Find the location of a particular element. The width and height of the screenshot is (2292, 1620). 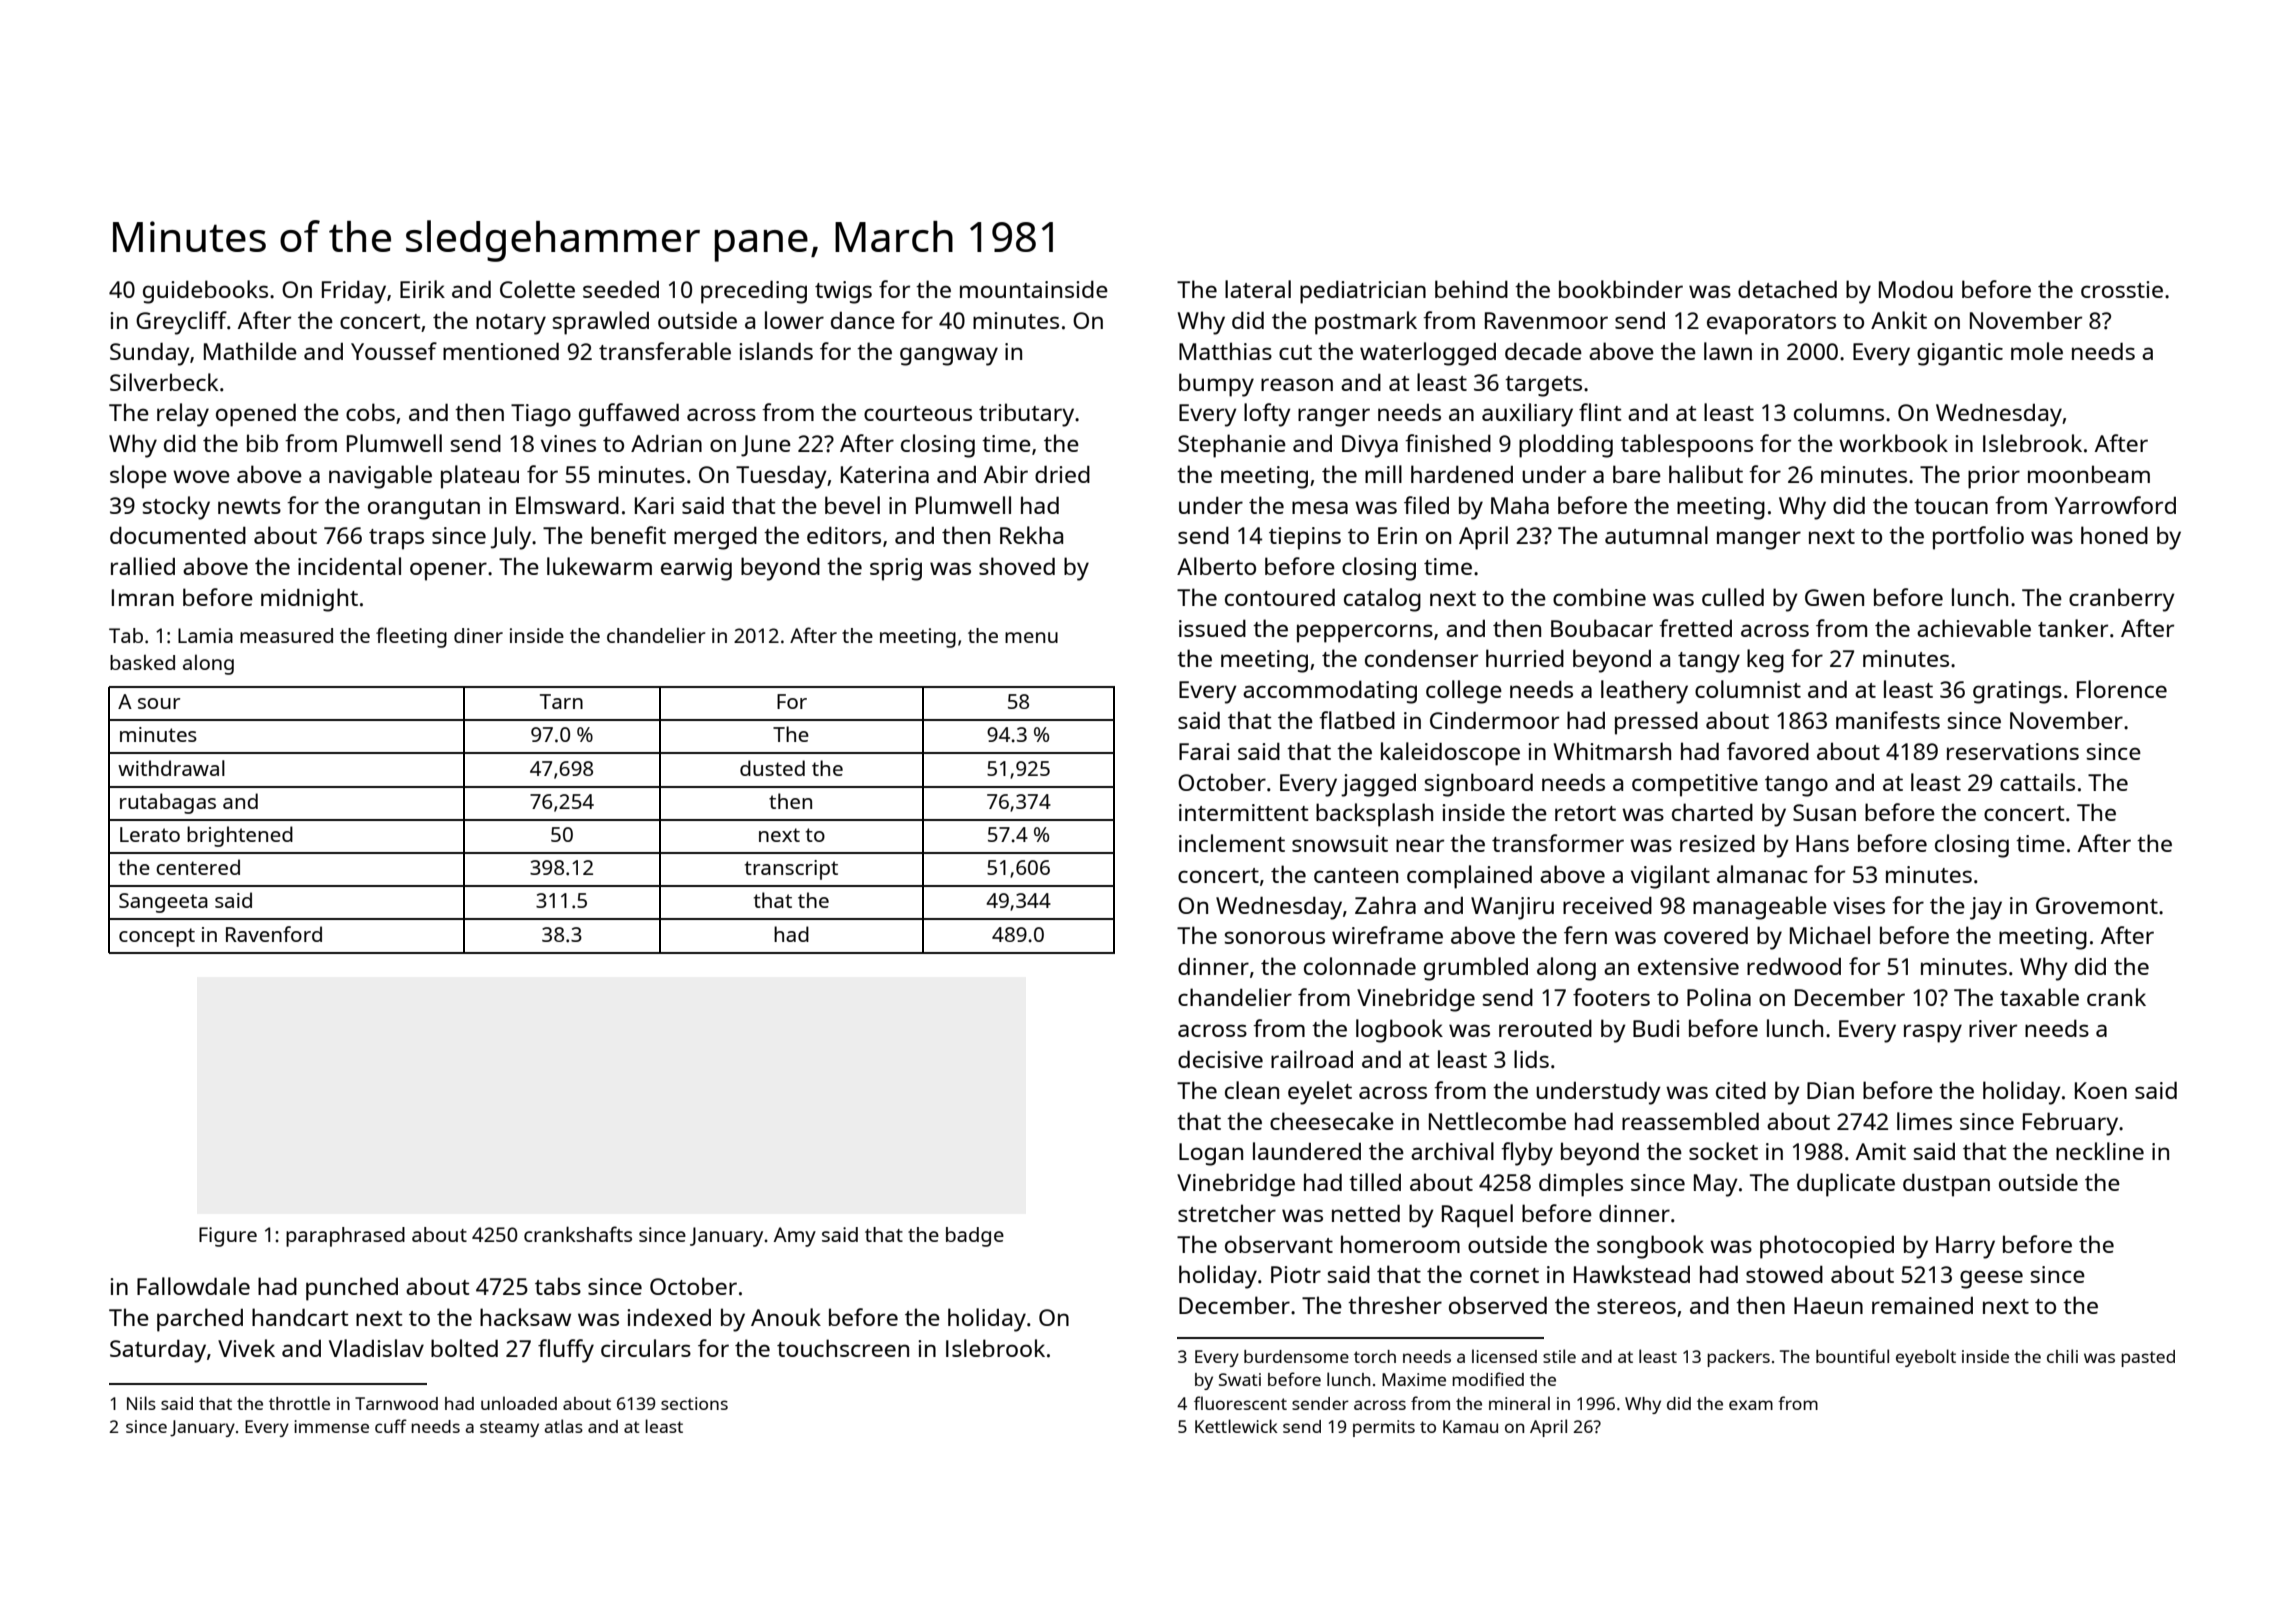

shoved is located at coordinates (1017, 566).
